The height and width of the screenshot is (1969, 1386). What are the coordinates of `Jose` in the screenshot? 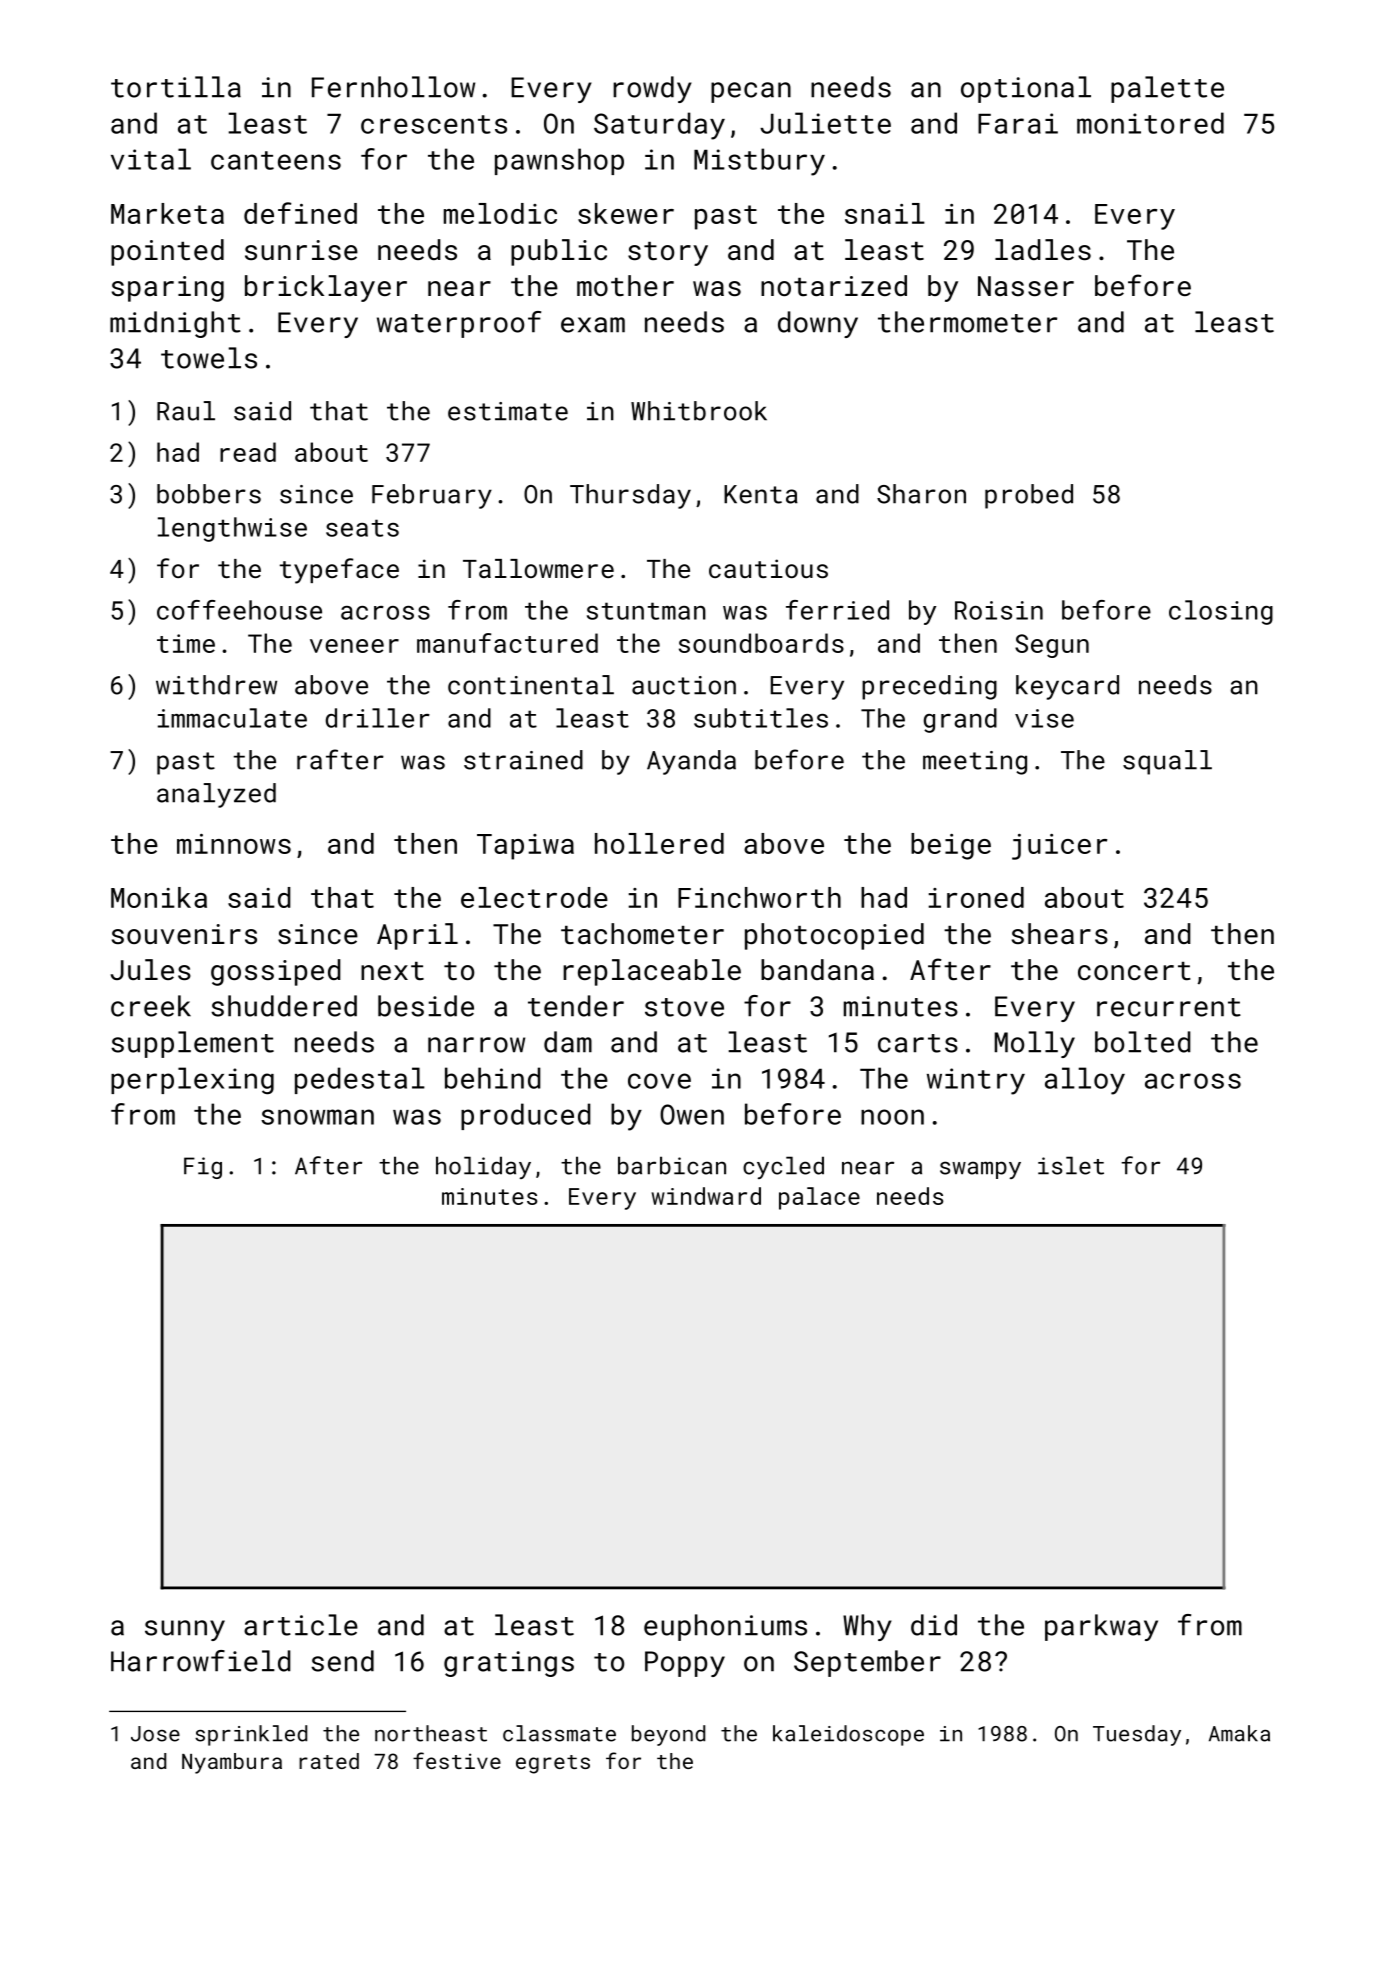 It's located at (155, 1734).
